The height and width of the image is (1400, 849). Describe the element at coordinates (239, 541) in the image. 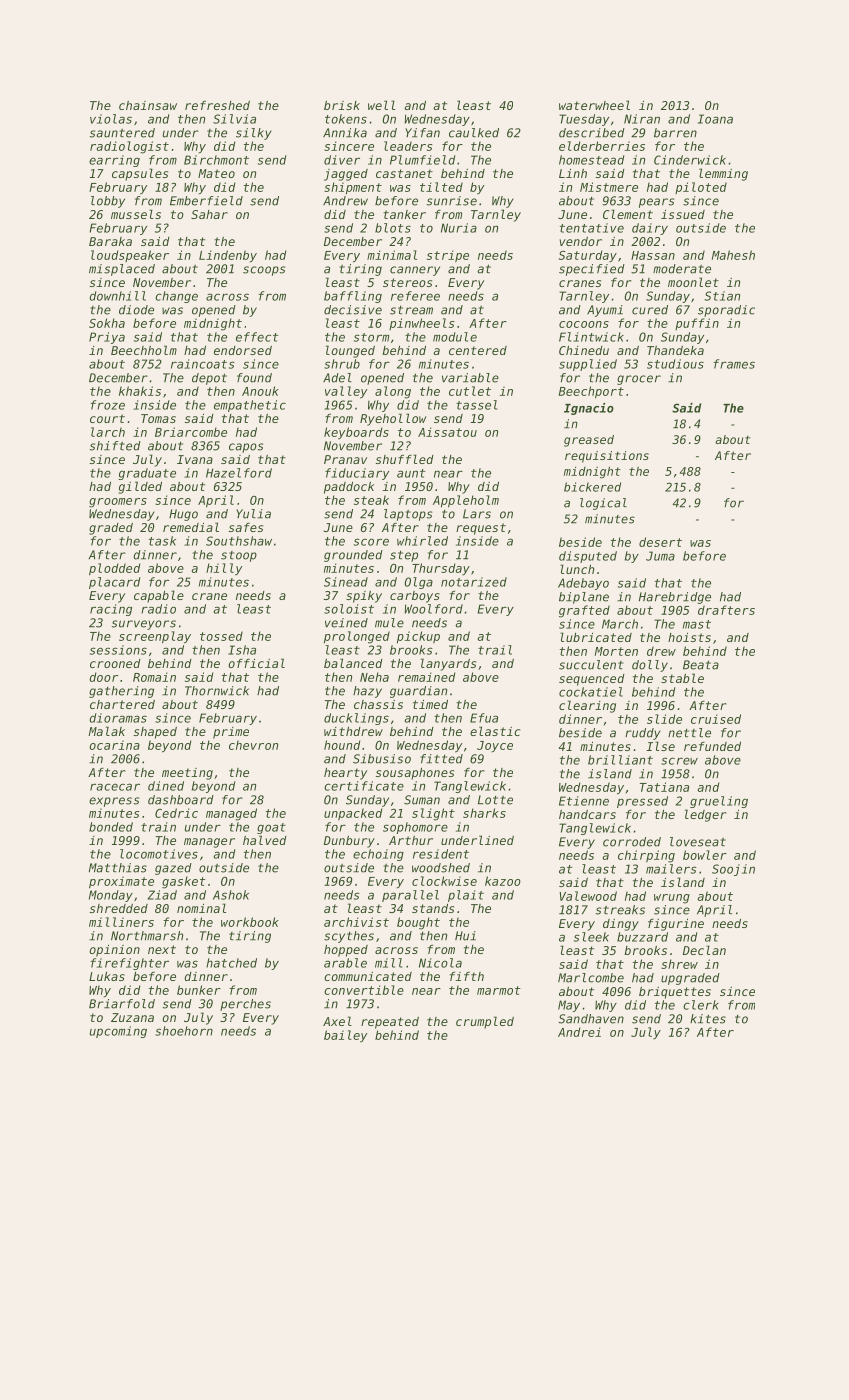

I see `Southshaw` at that location.
